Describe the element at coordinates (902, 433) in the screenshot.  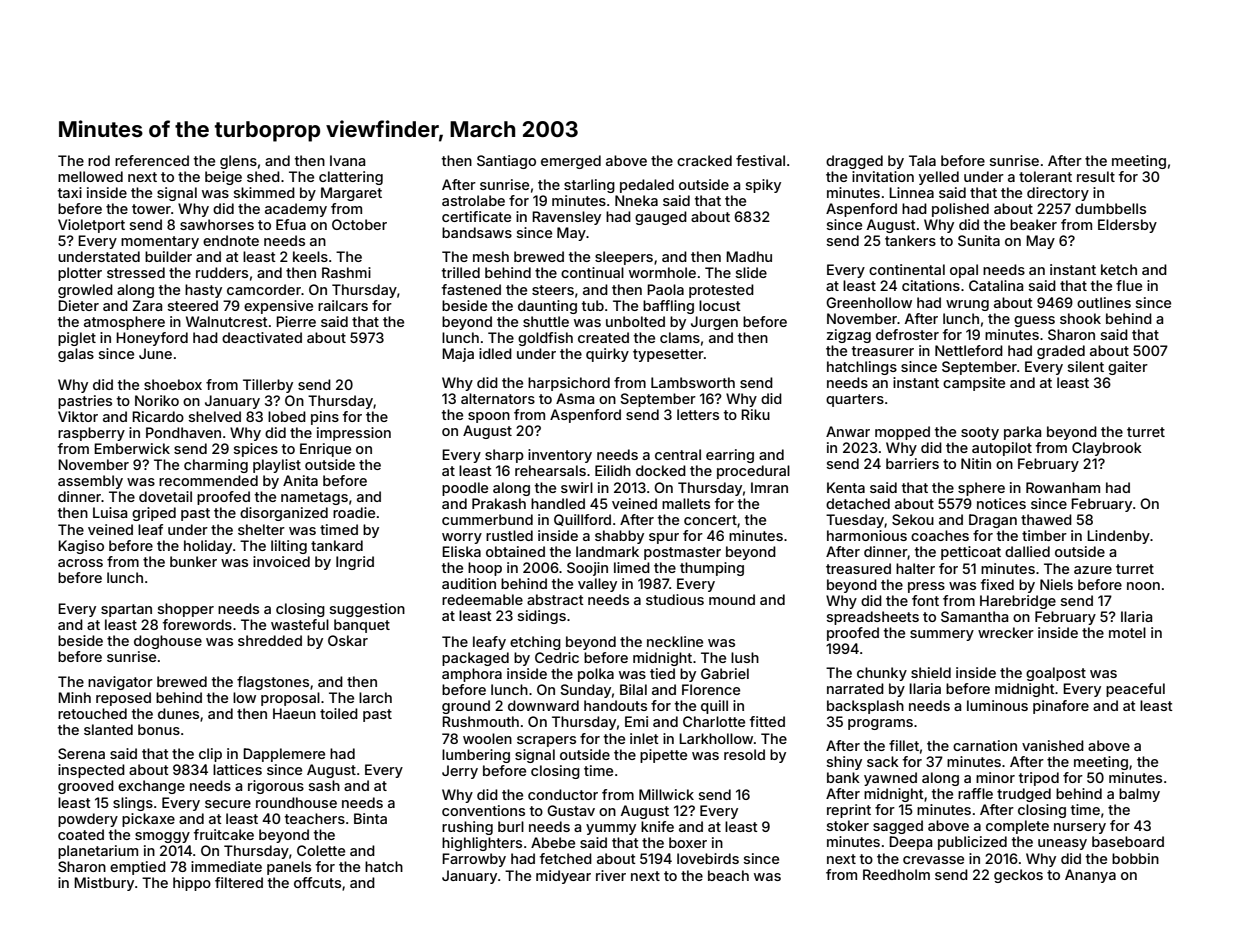
I see `mopped` at that location.
